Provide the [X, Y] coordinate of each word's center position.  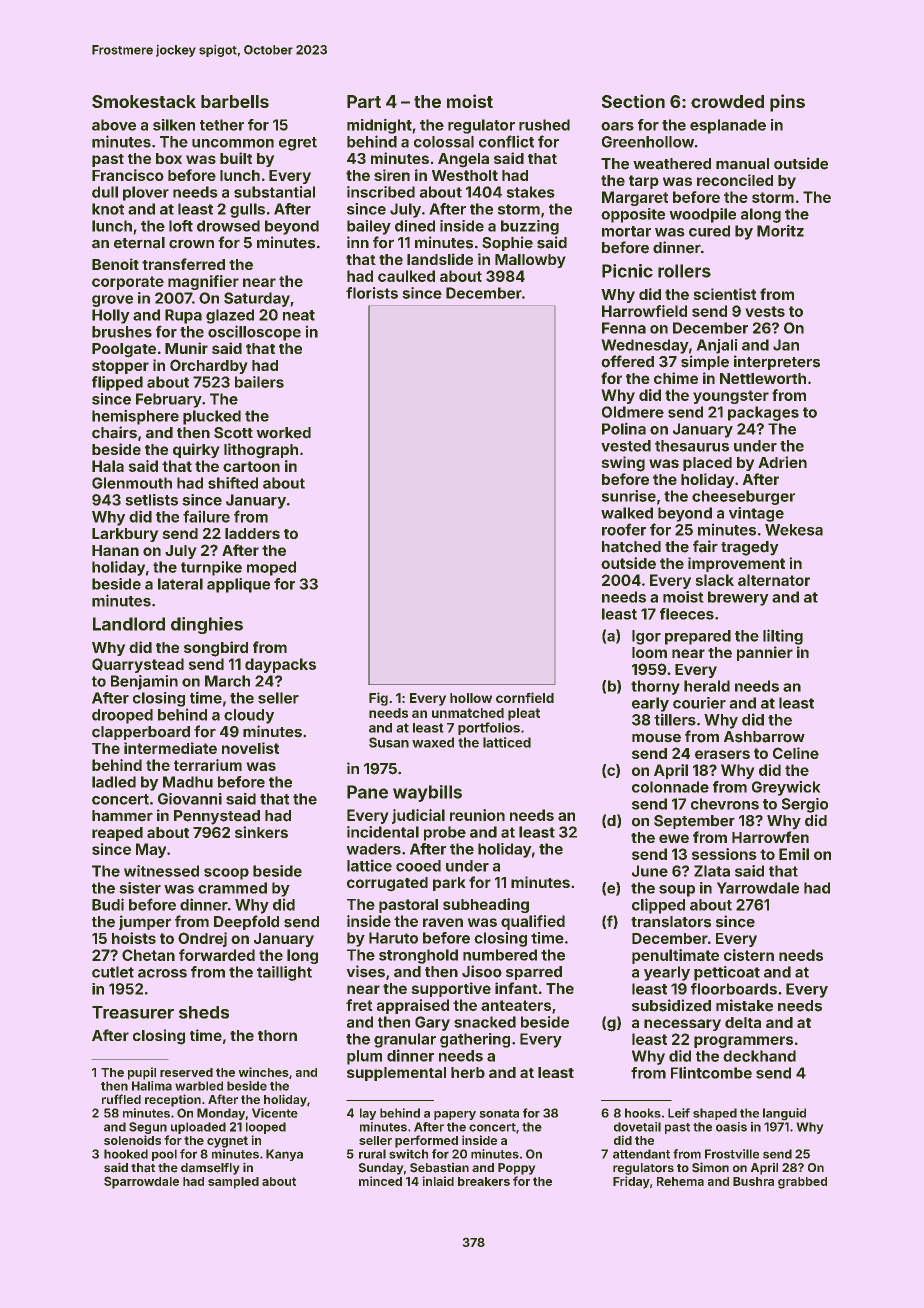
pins [787, 103]
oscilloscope [254, 333]
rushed [544, 125]
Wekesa [794, 530]
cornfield [525, 697]
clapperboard [141, 733]
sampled [233, 1183]
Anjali [717, 346]
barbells [235, 101]
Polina [624, 429]
